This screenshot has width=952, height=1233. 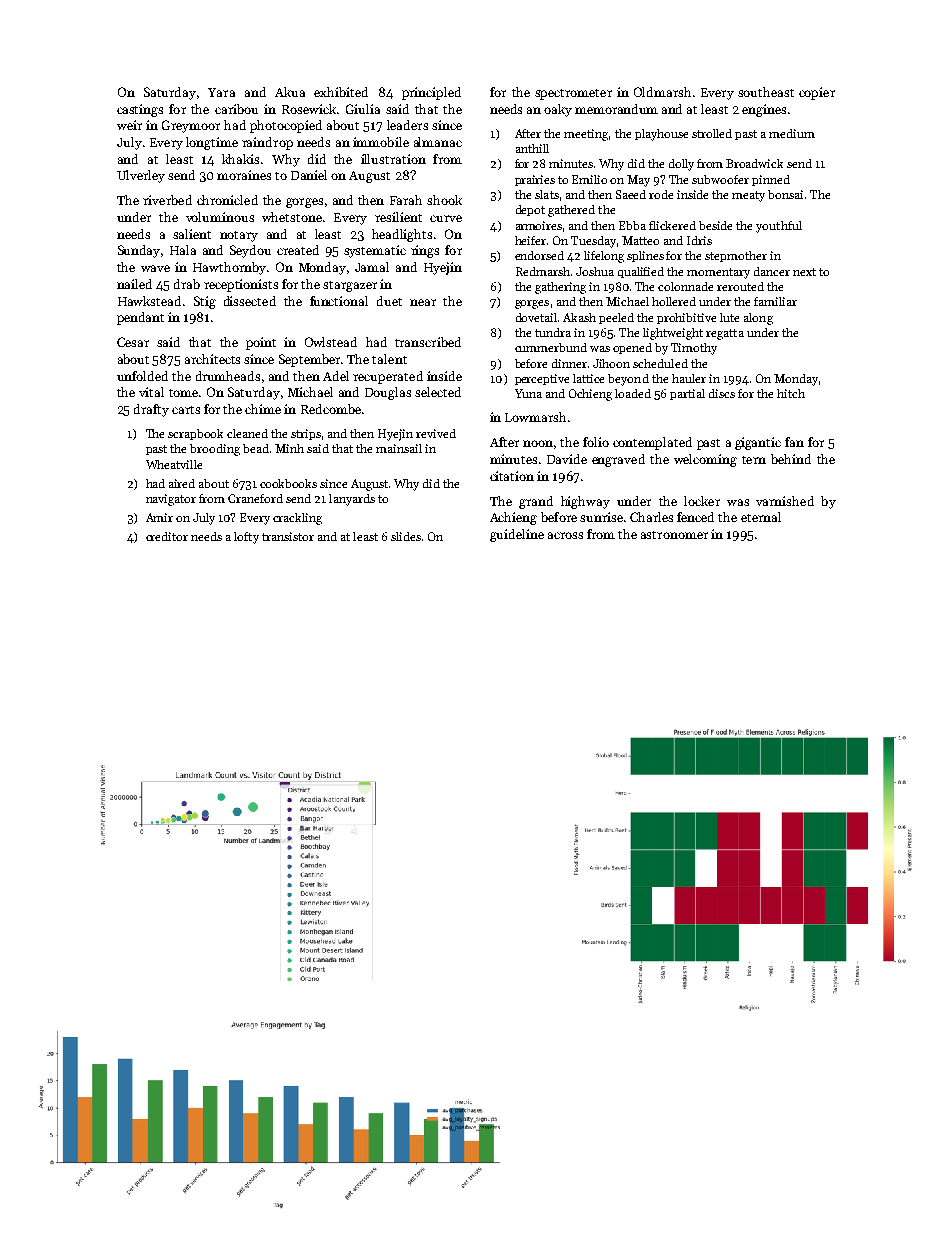 What do you see at coordinates (167, 536) in the screenshot?
I see `creditor` at bounding box center [167, 536].
